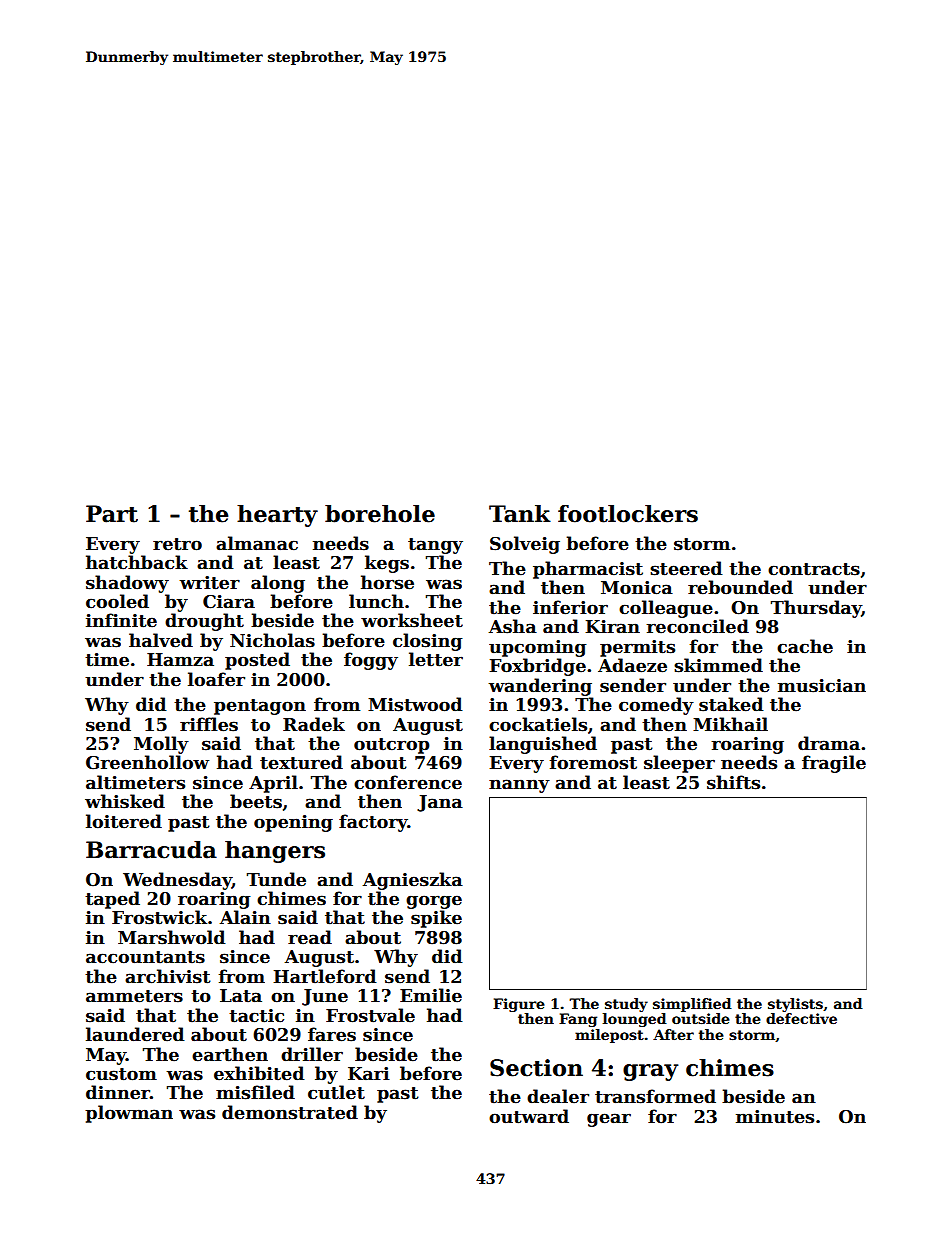 The image size is (952, 1233). I want to click on Hamza, so click(180, 660).
